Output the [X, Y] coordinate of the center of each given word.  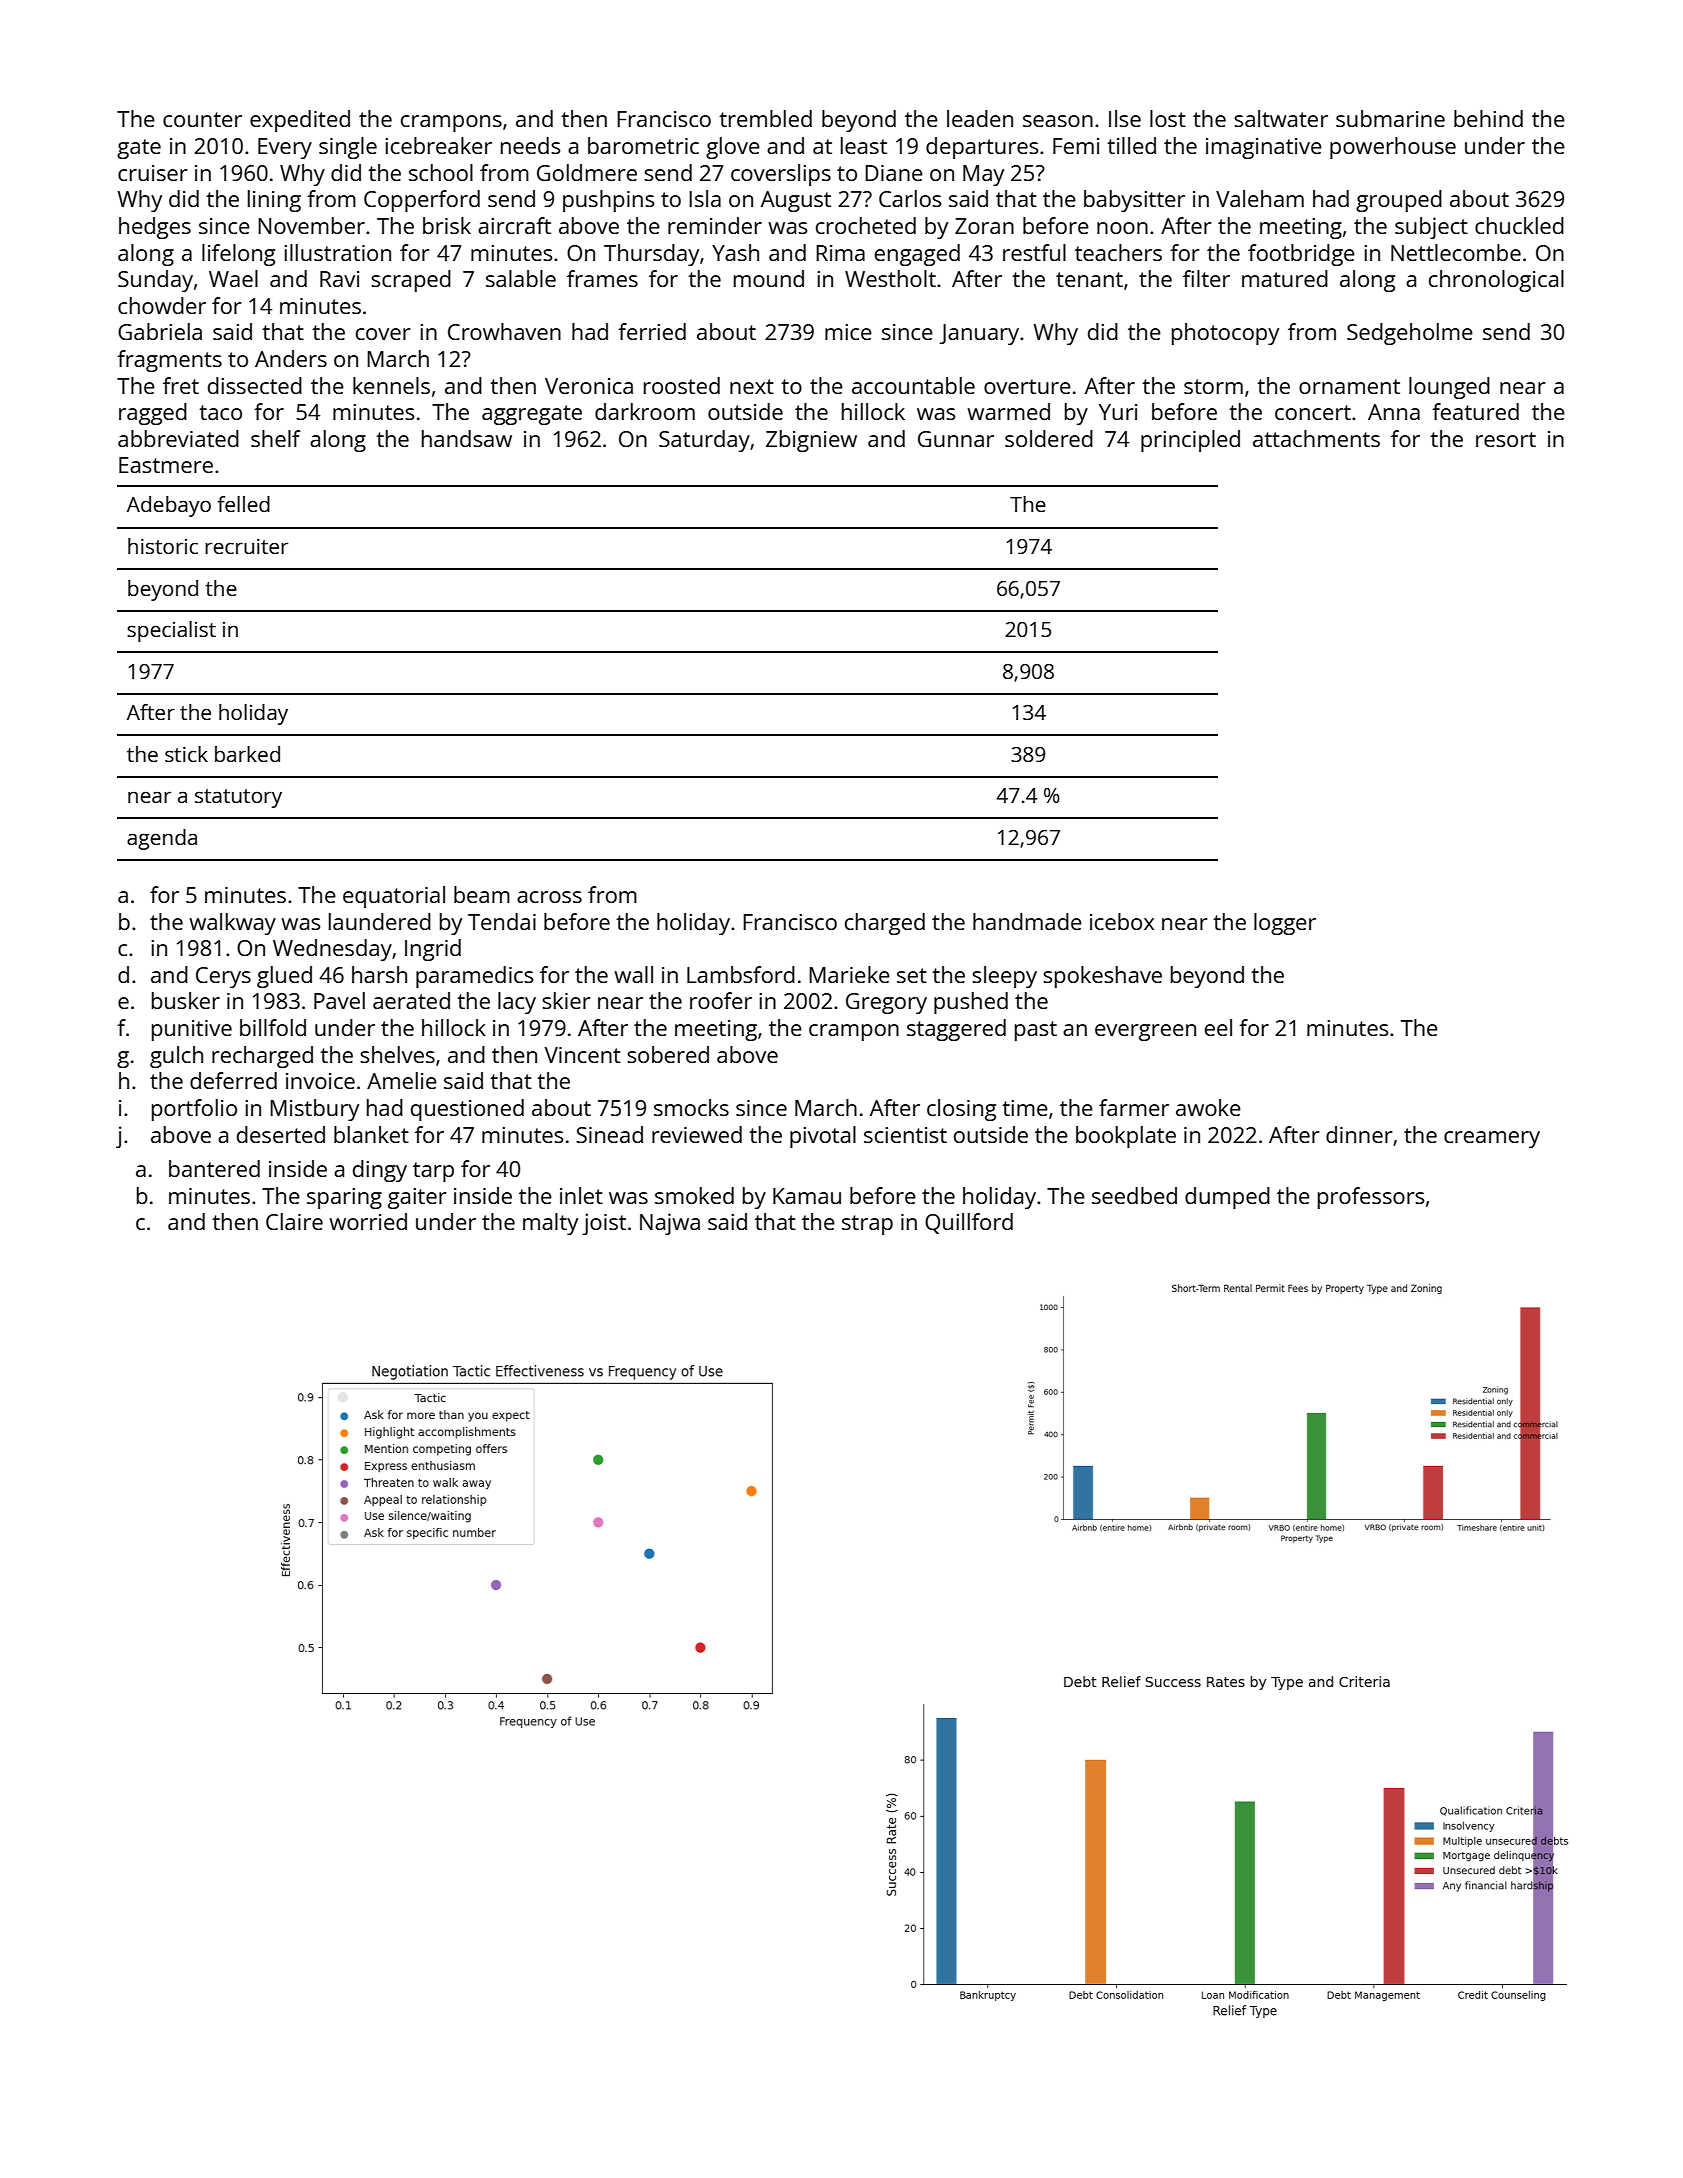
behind [1488, 118]
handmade [1027, 921]
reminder [715, 225]
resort [1506, 439]
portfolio [194, 1110]
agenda [162, 839]
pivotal [823, 1137]
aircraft [514, 225]
